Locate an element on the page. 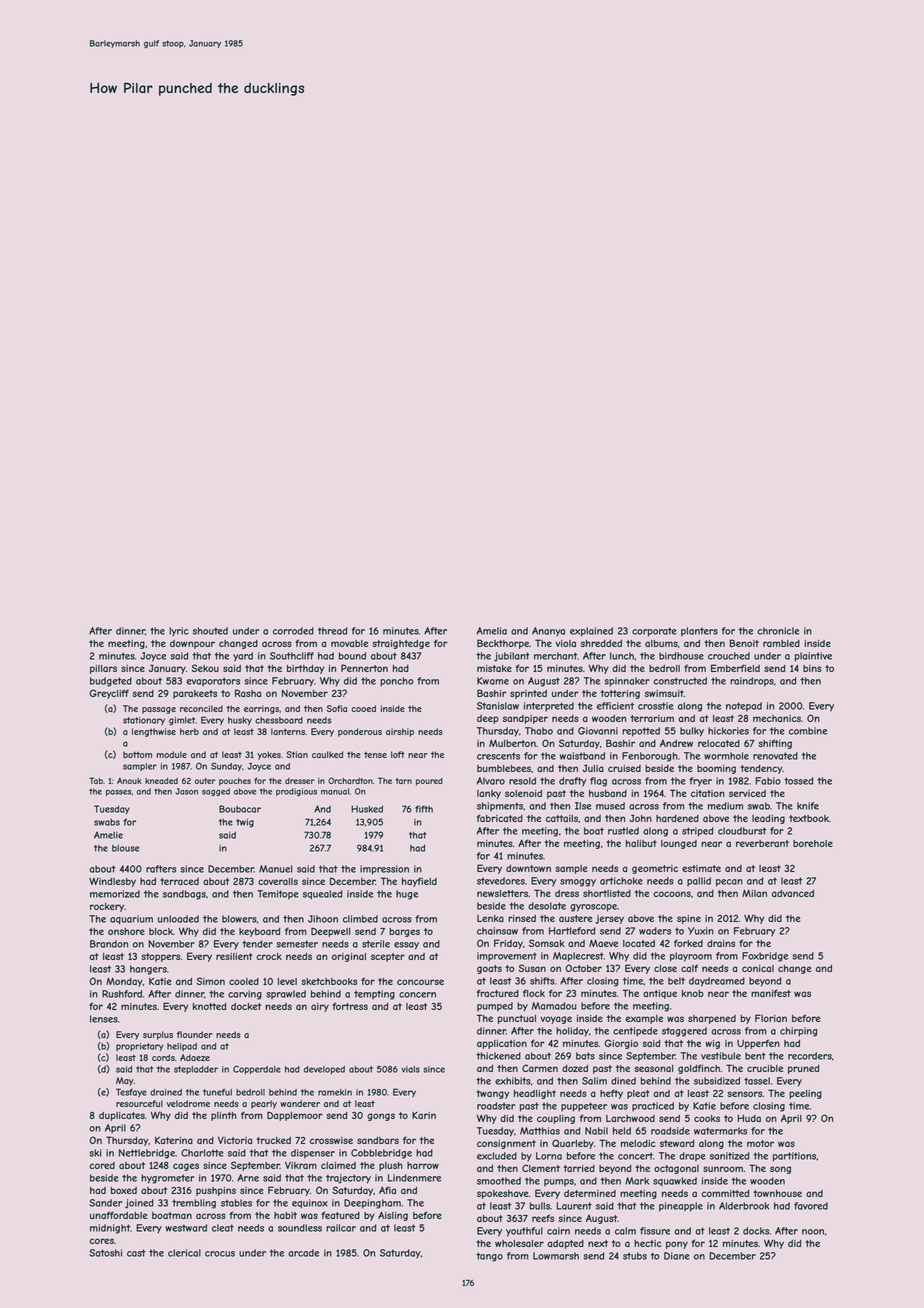 This page has height=1308, width=924. unloaded is located at coordinates (178, 919).
